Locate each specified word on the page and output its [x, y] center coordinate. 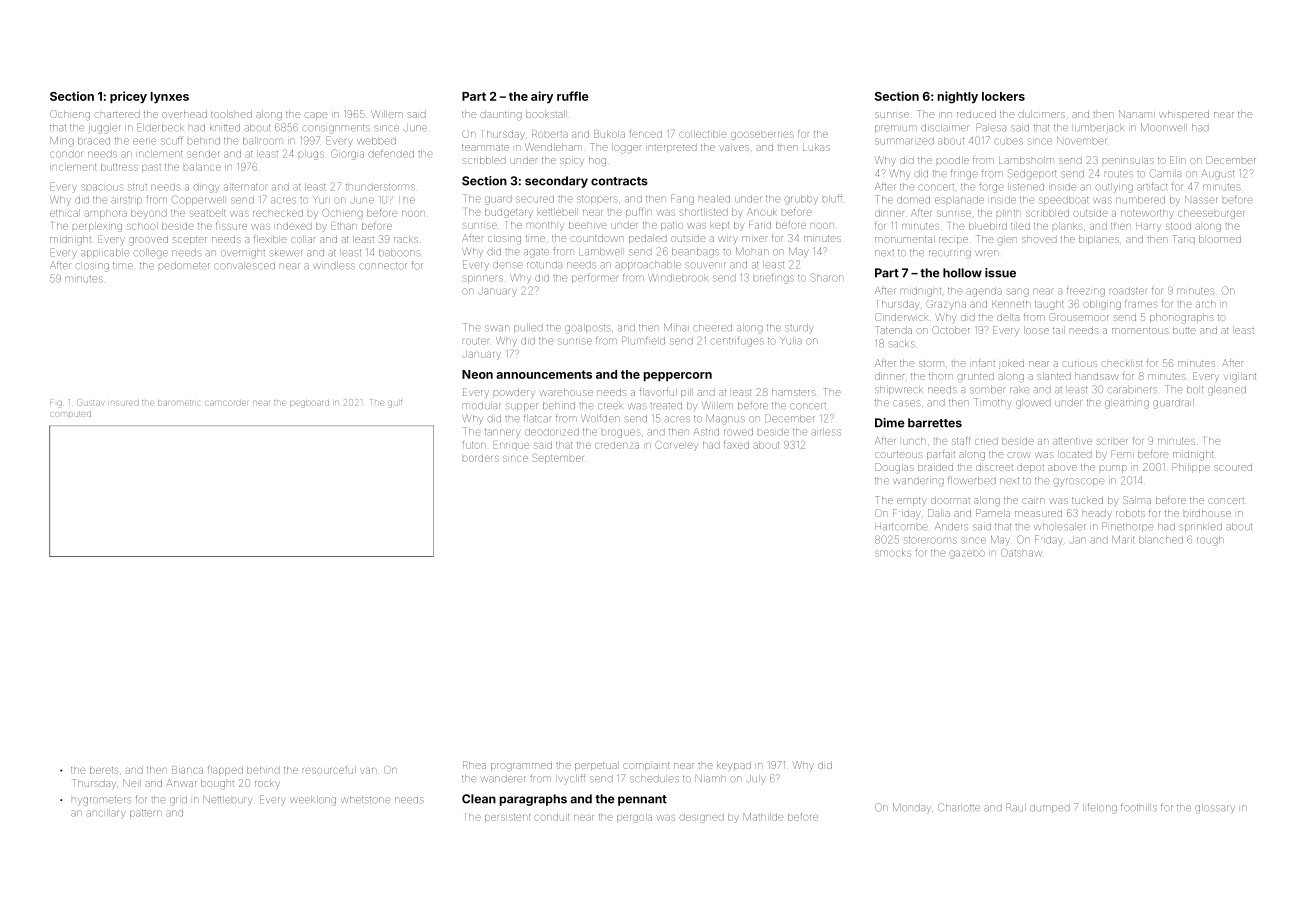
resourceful [329, 770]
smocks [892, 553]
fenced [646, 134]
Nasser [1201, 200]
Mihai [676, 327]
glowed [1033, 404]
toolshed [231, 114]
